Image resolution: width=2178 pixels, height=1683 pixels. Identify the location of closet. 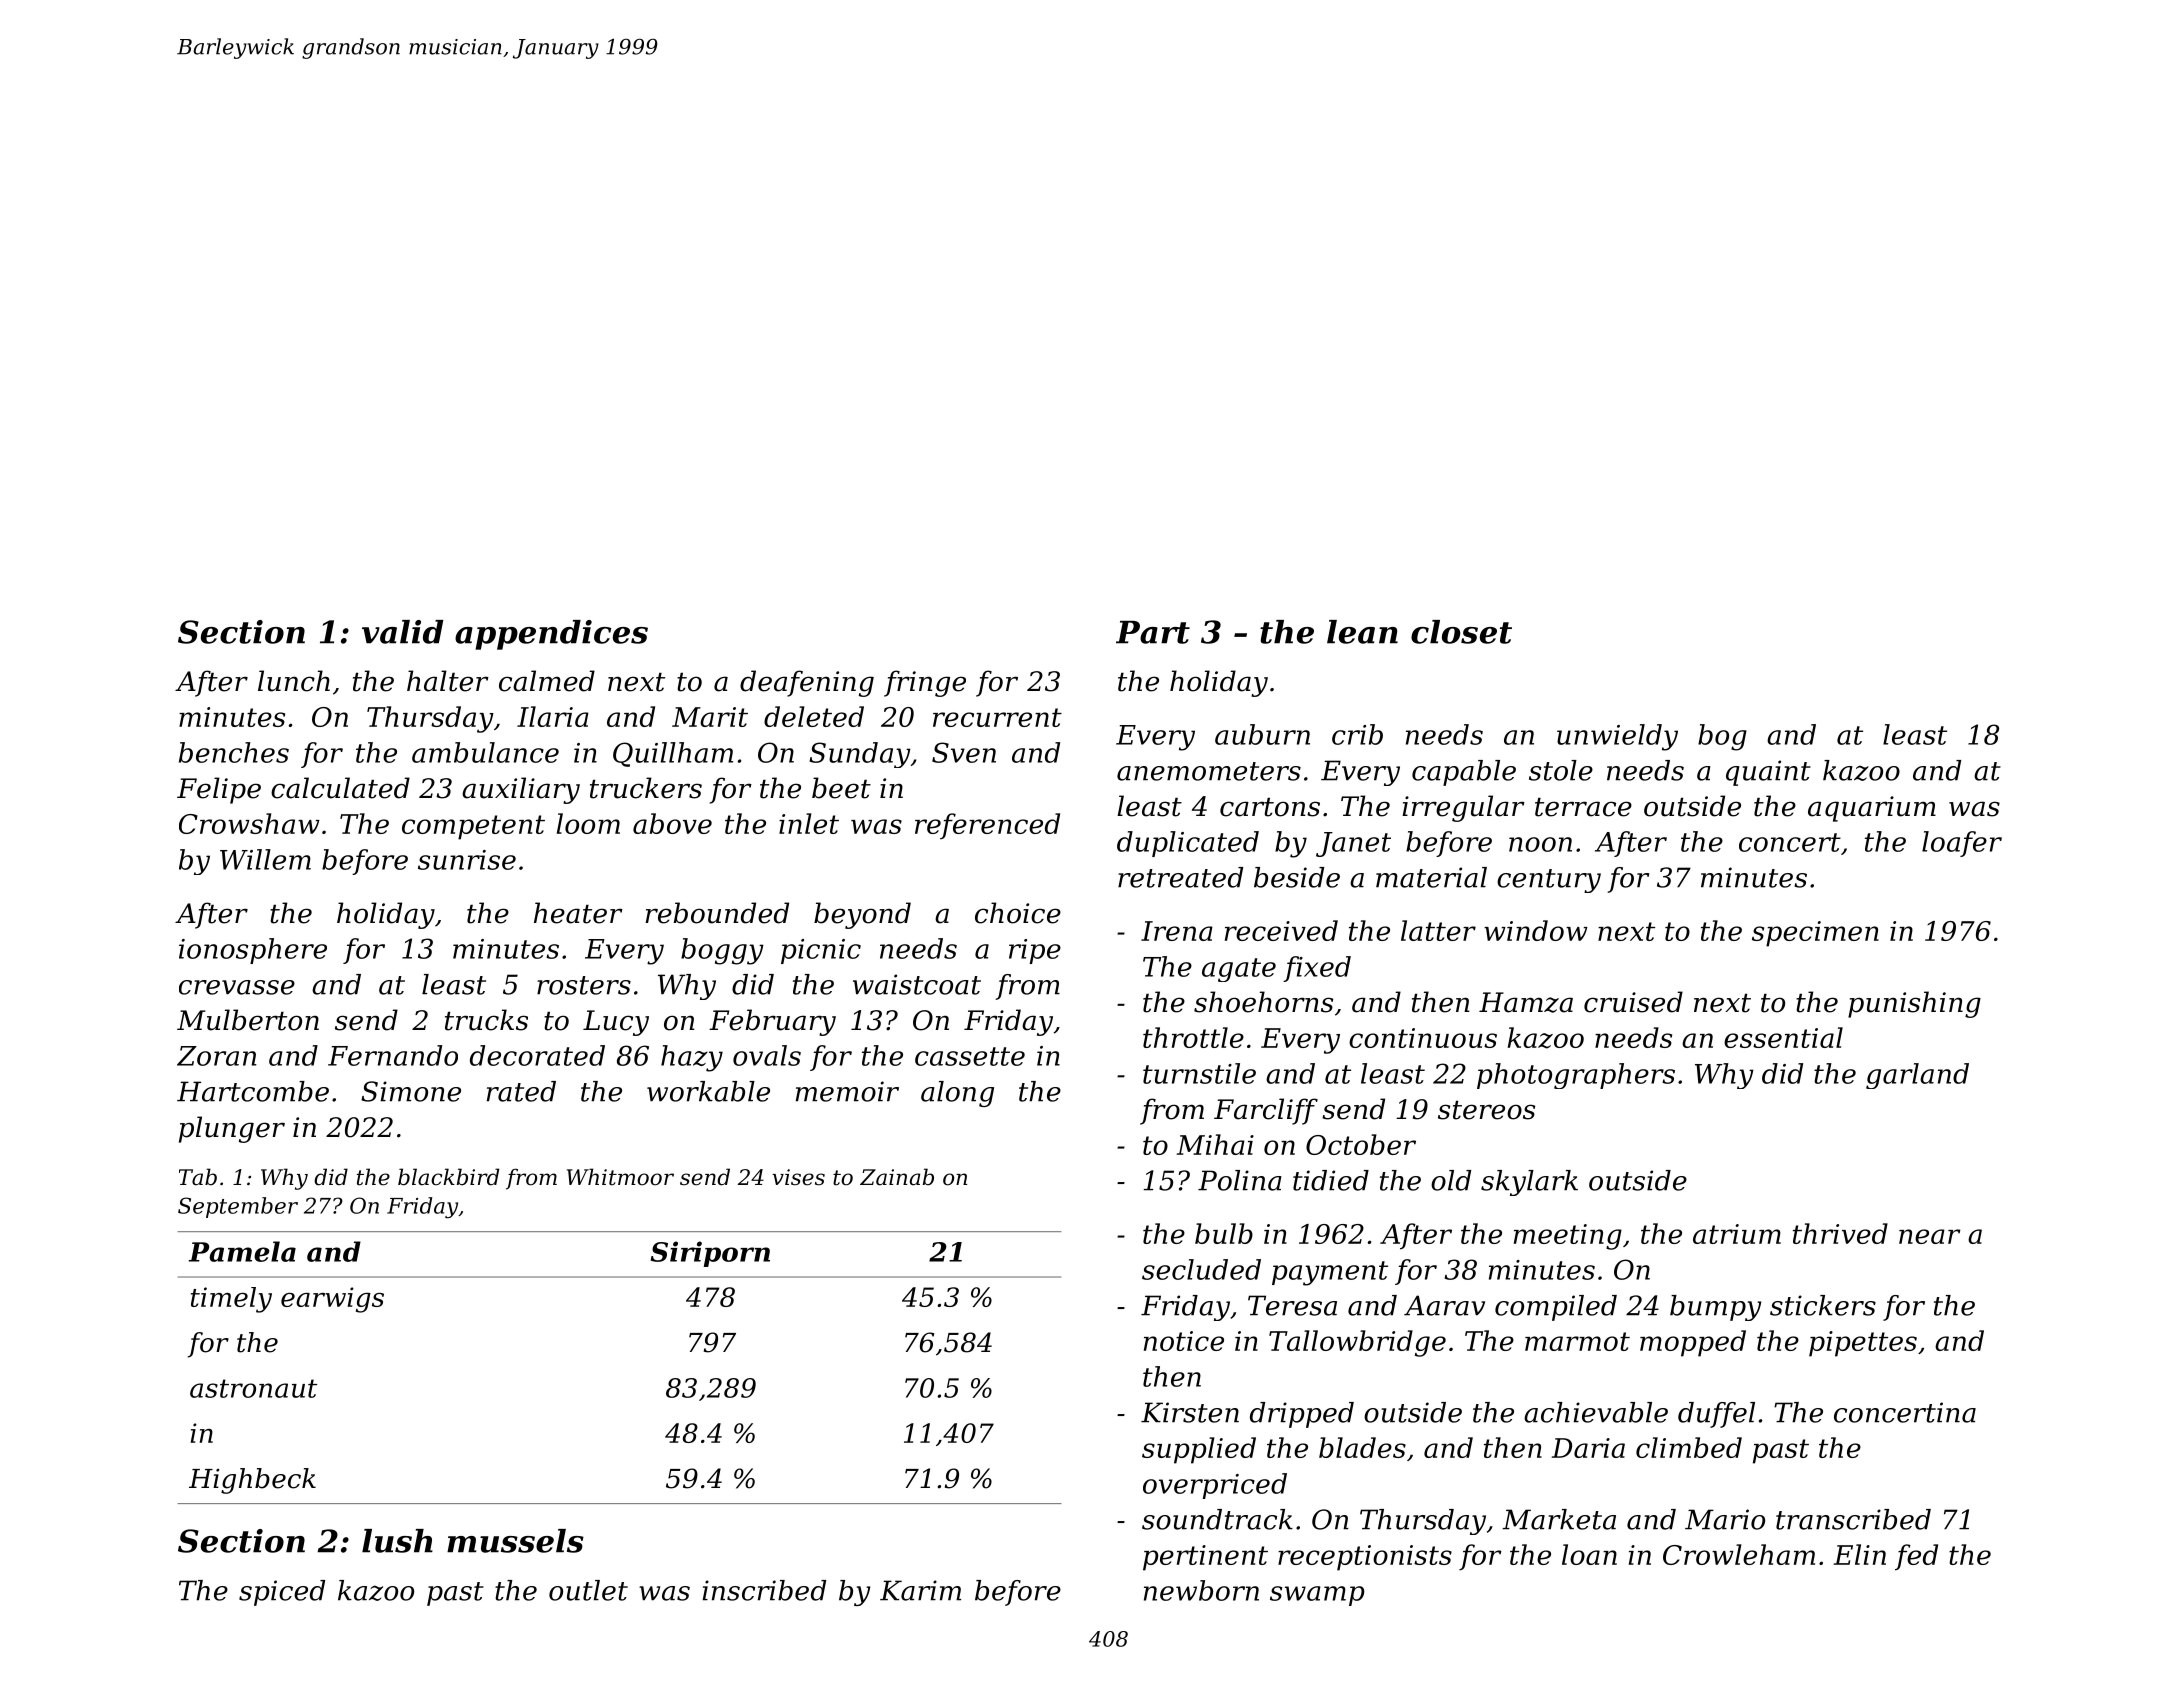
(1461, 632).
